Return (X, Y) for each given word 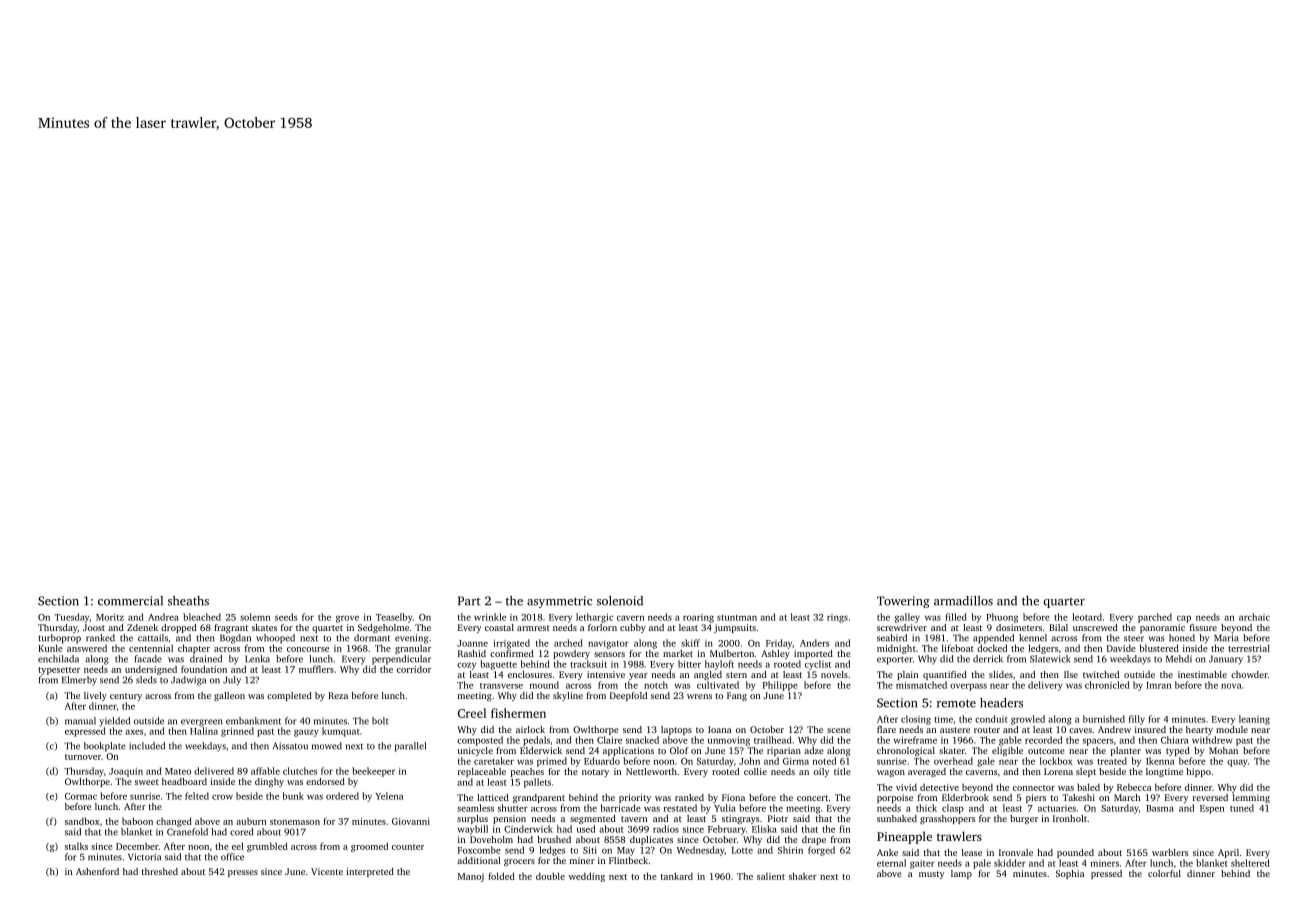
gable (1010, 741)
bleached (202, 617)
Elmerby (79, 681)
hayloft (719, 665)
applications (628, 751)
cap (1184, 619)
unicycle (475, 751)
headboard (184, 781)
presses (243, 873)
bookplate (105, 747)
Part (469, 601)
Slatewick (1050, 659)
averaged (927, 772)
